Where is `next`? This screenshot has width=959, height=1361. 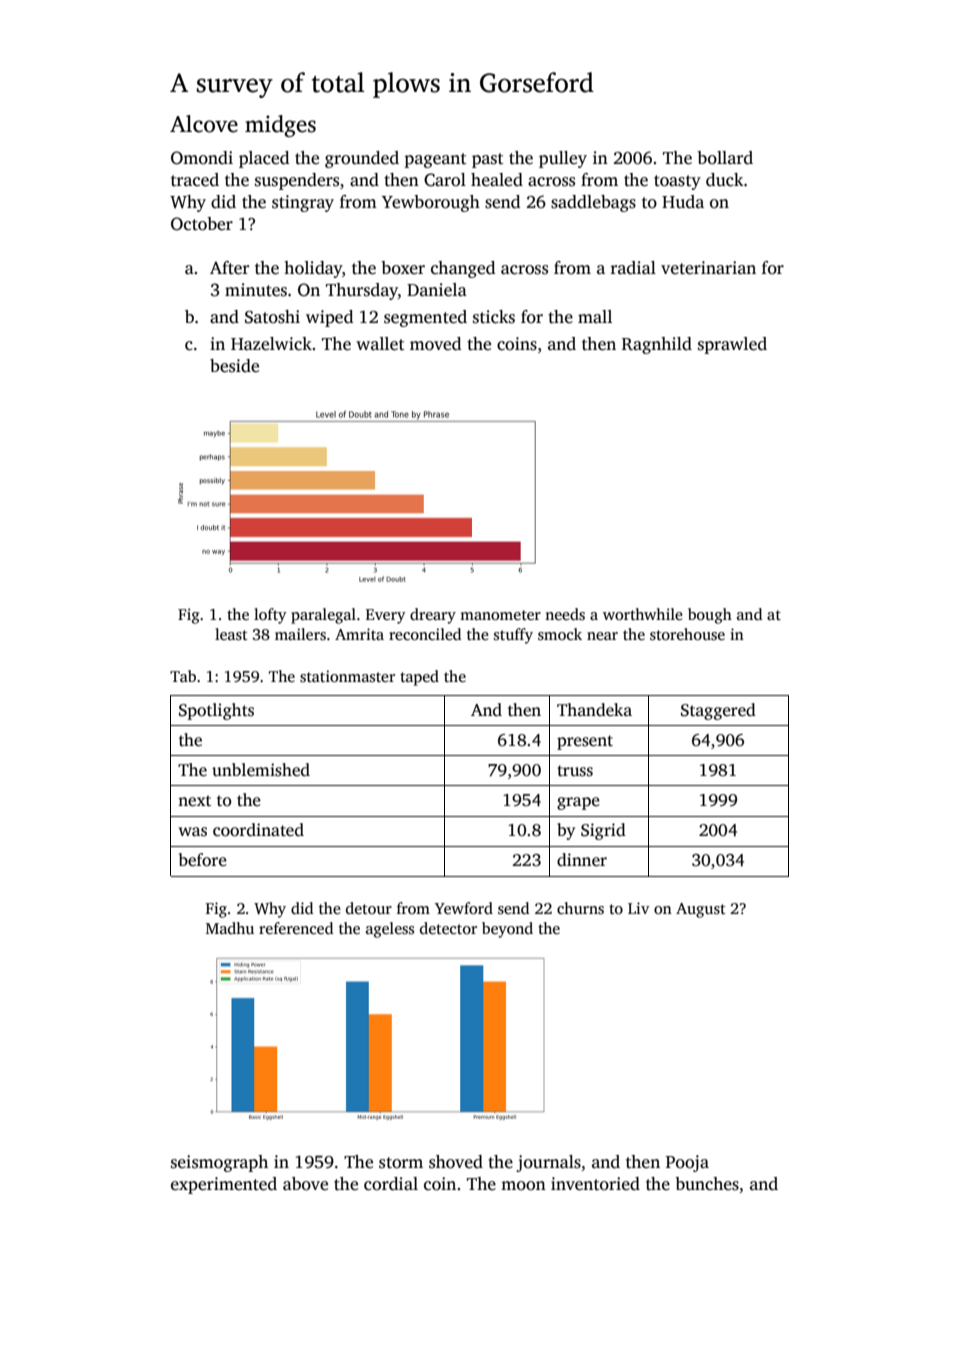 next is located at coordinates (194, 801).
